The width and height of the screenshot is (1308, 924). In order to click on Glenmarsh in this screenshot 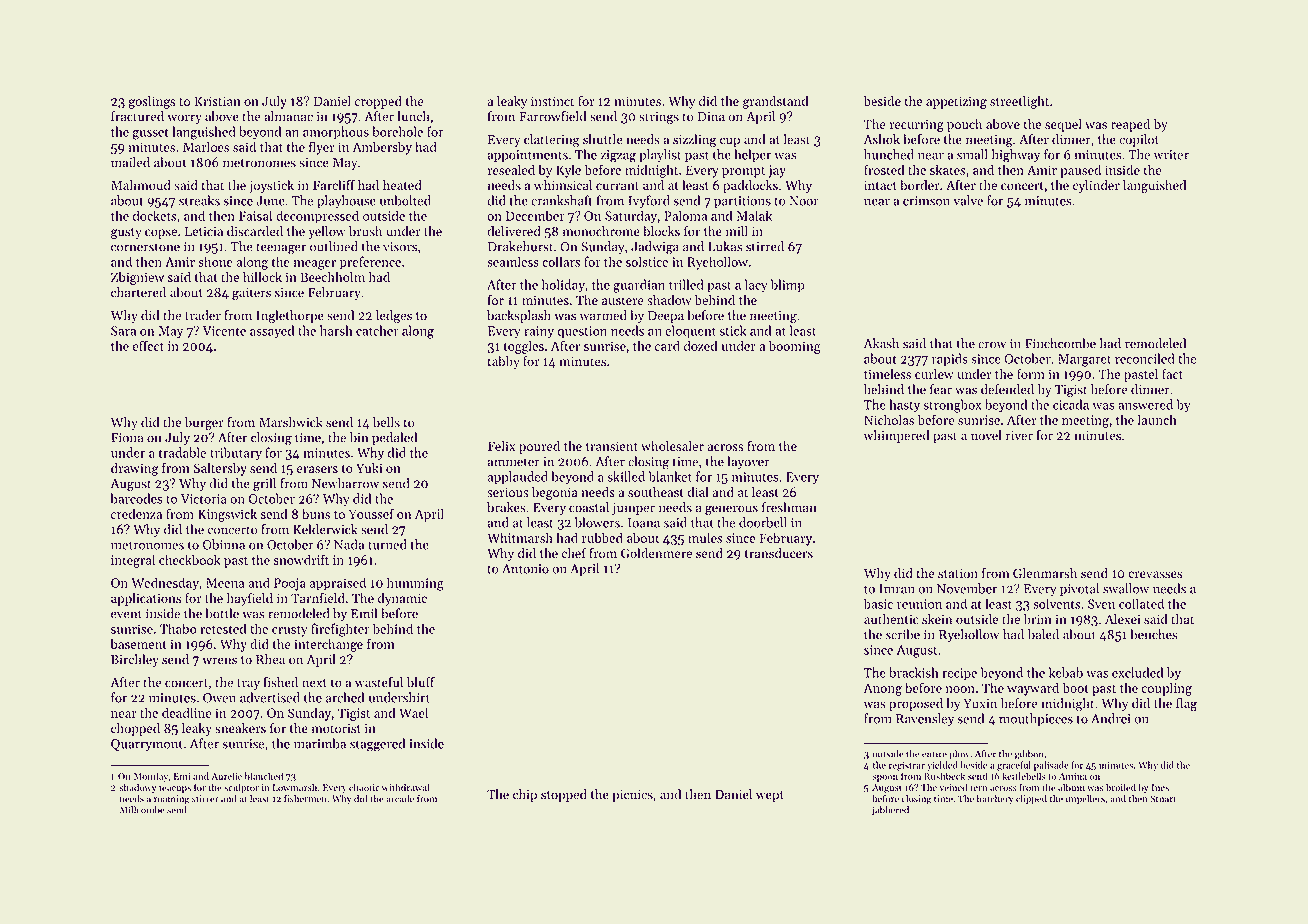, I will do `click(1045, 573)`.
